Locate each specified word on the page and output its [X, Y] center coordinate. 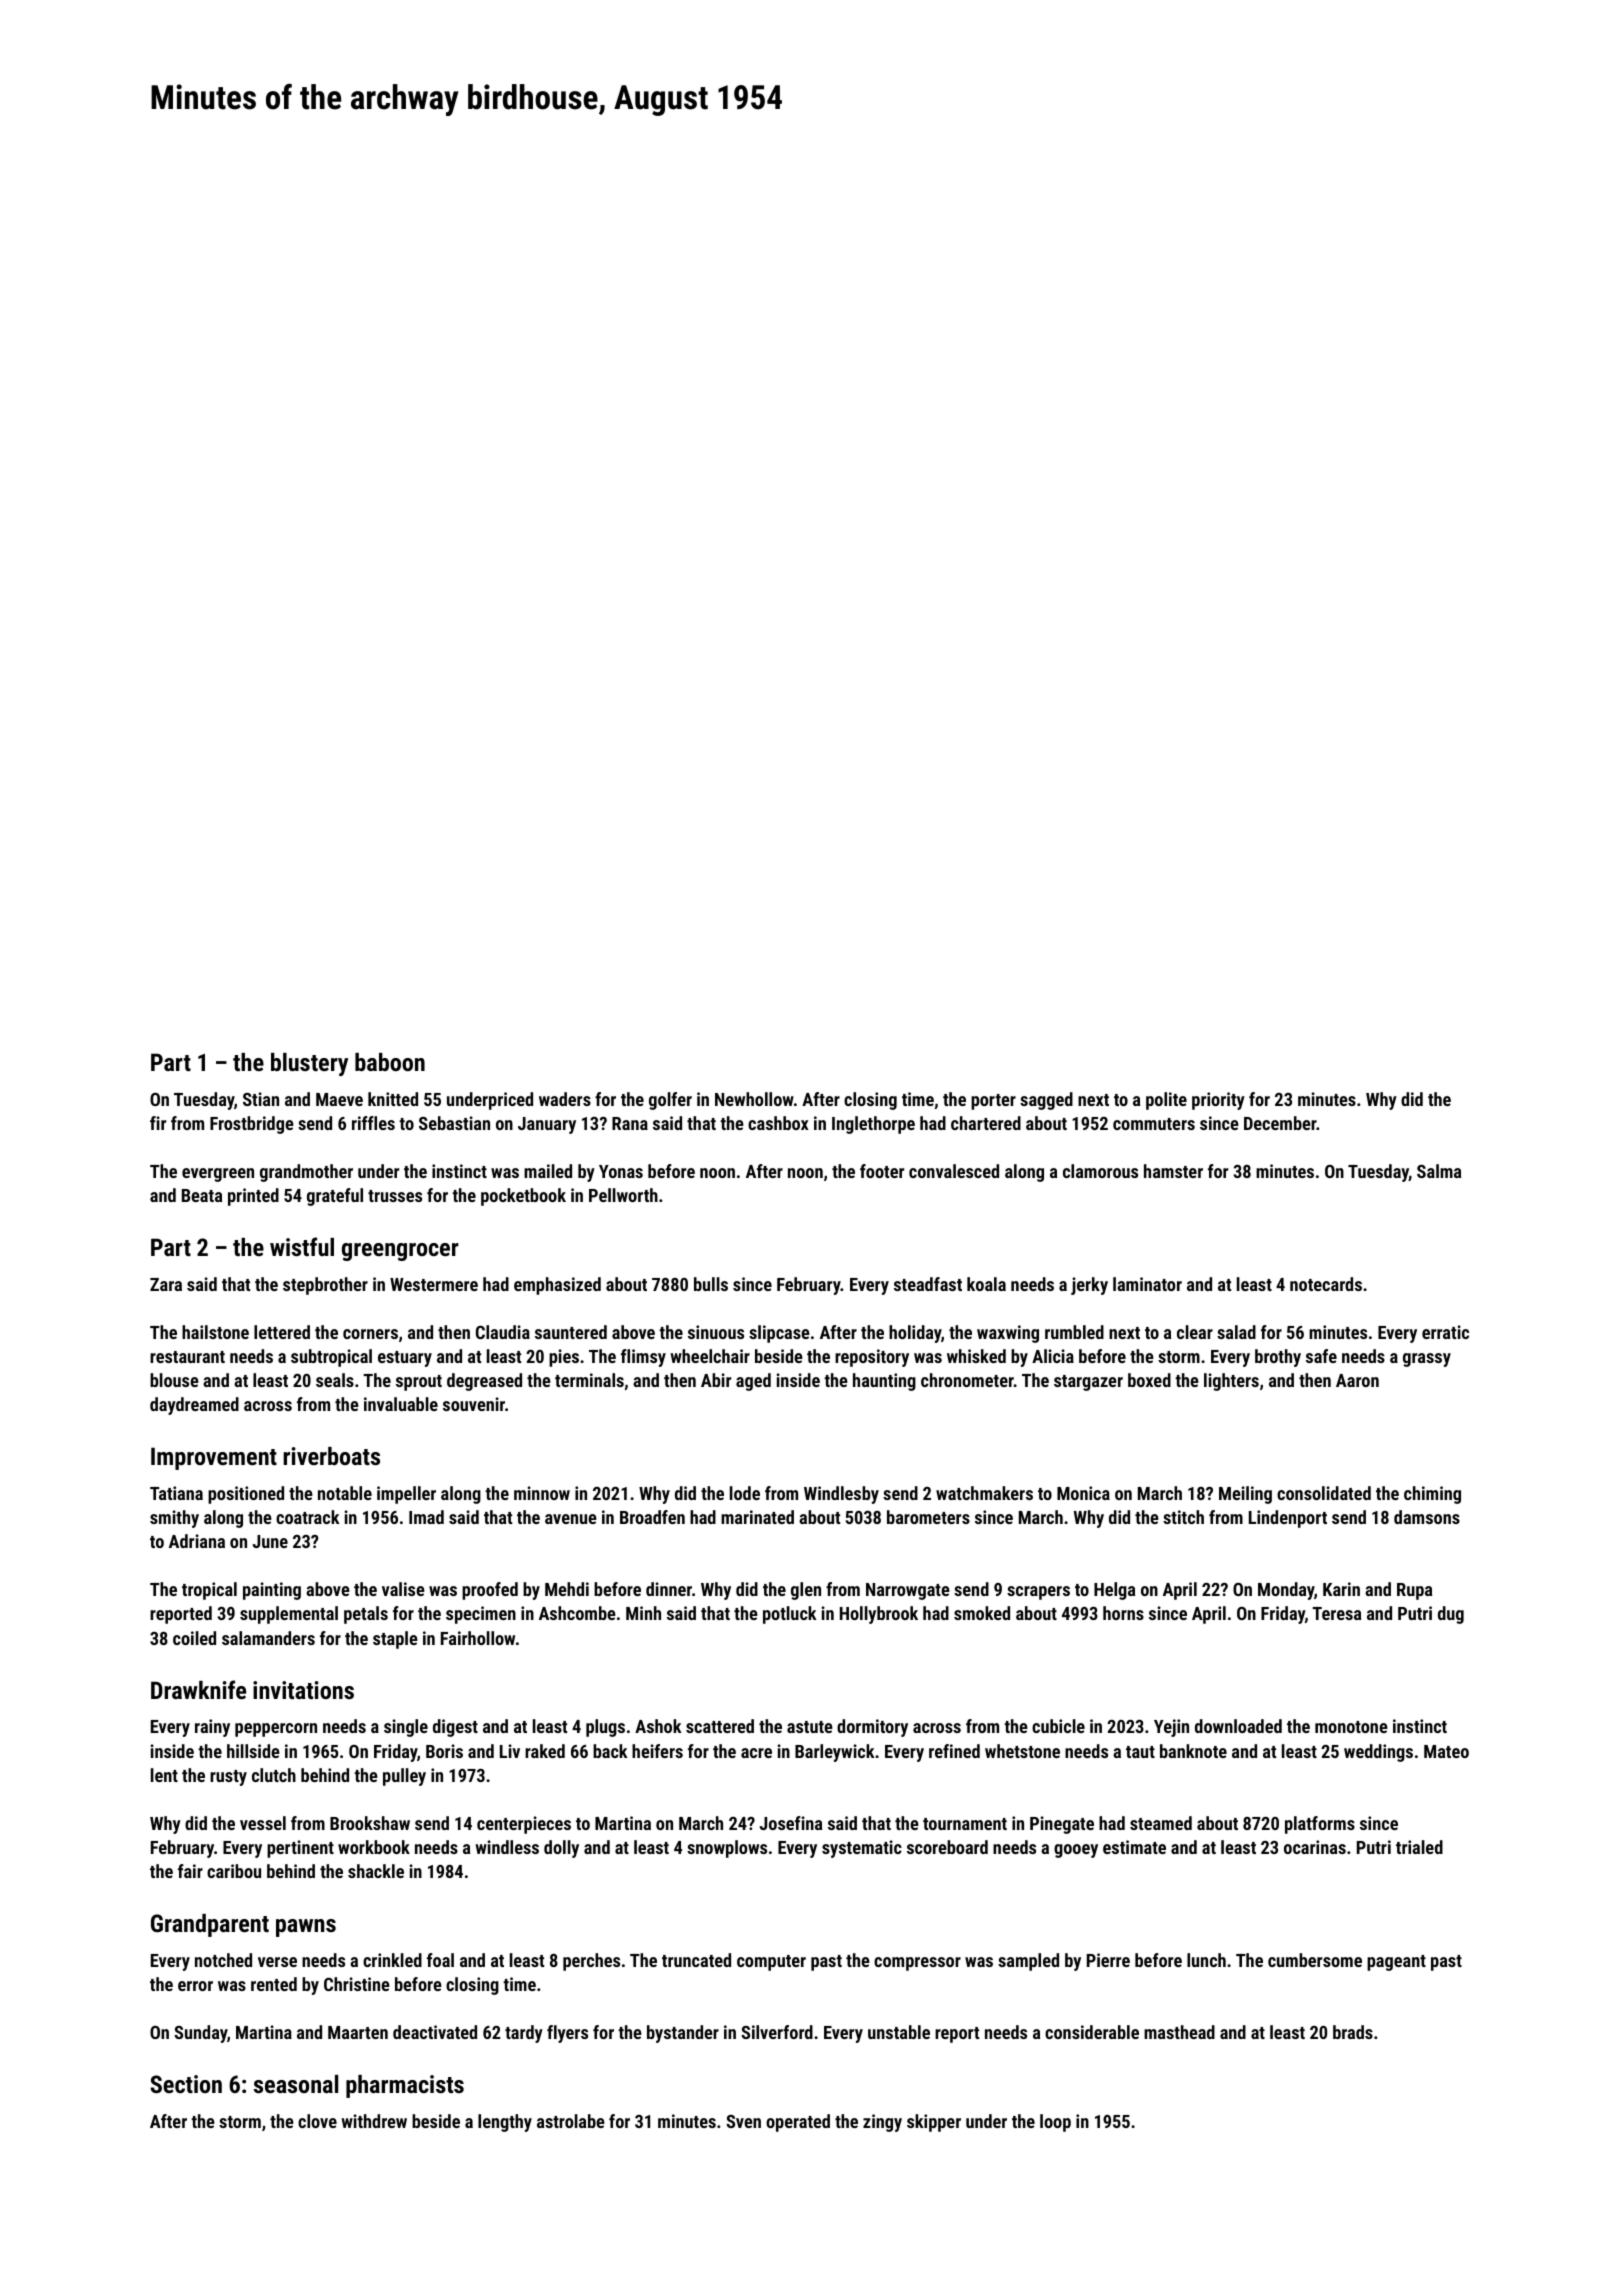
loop [1055, 2123]
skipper [934, 2123]
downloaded [1238, 1726]
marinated [757, 1517]
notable [345, 1493]
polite [1166, 1101]
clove [317, 2121]
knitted [393, 1099]
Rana [630, 1123]
